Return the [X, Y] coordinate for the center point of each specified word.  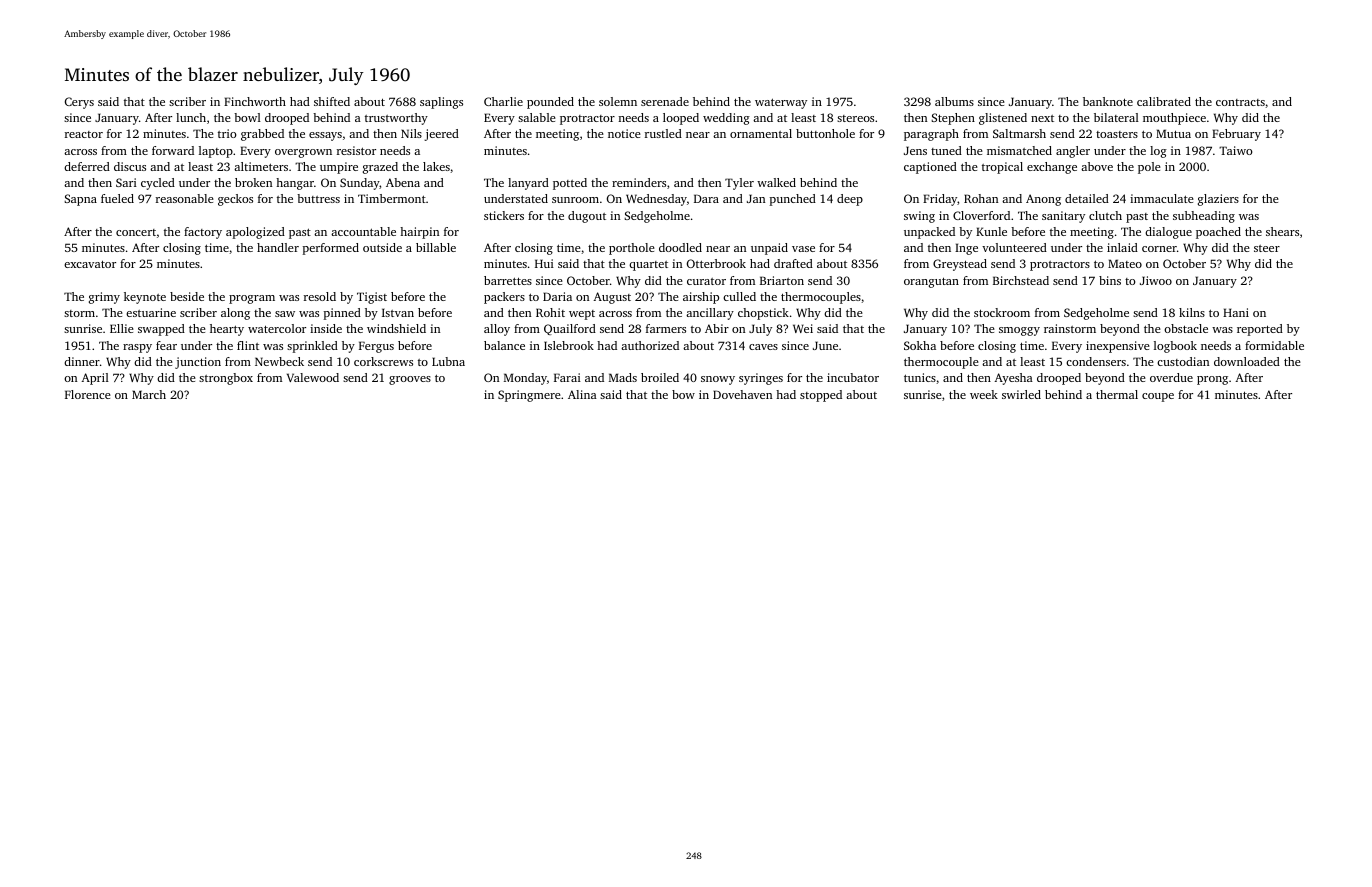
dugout [587, 217]
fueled [117, 198]
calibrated [1164, 101]
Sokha [920, 345]
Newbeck [279, 361]
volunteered [1014, 247]
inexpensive [1118, 347]
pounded [550, 103]
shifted [332, 101]
